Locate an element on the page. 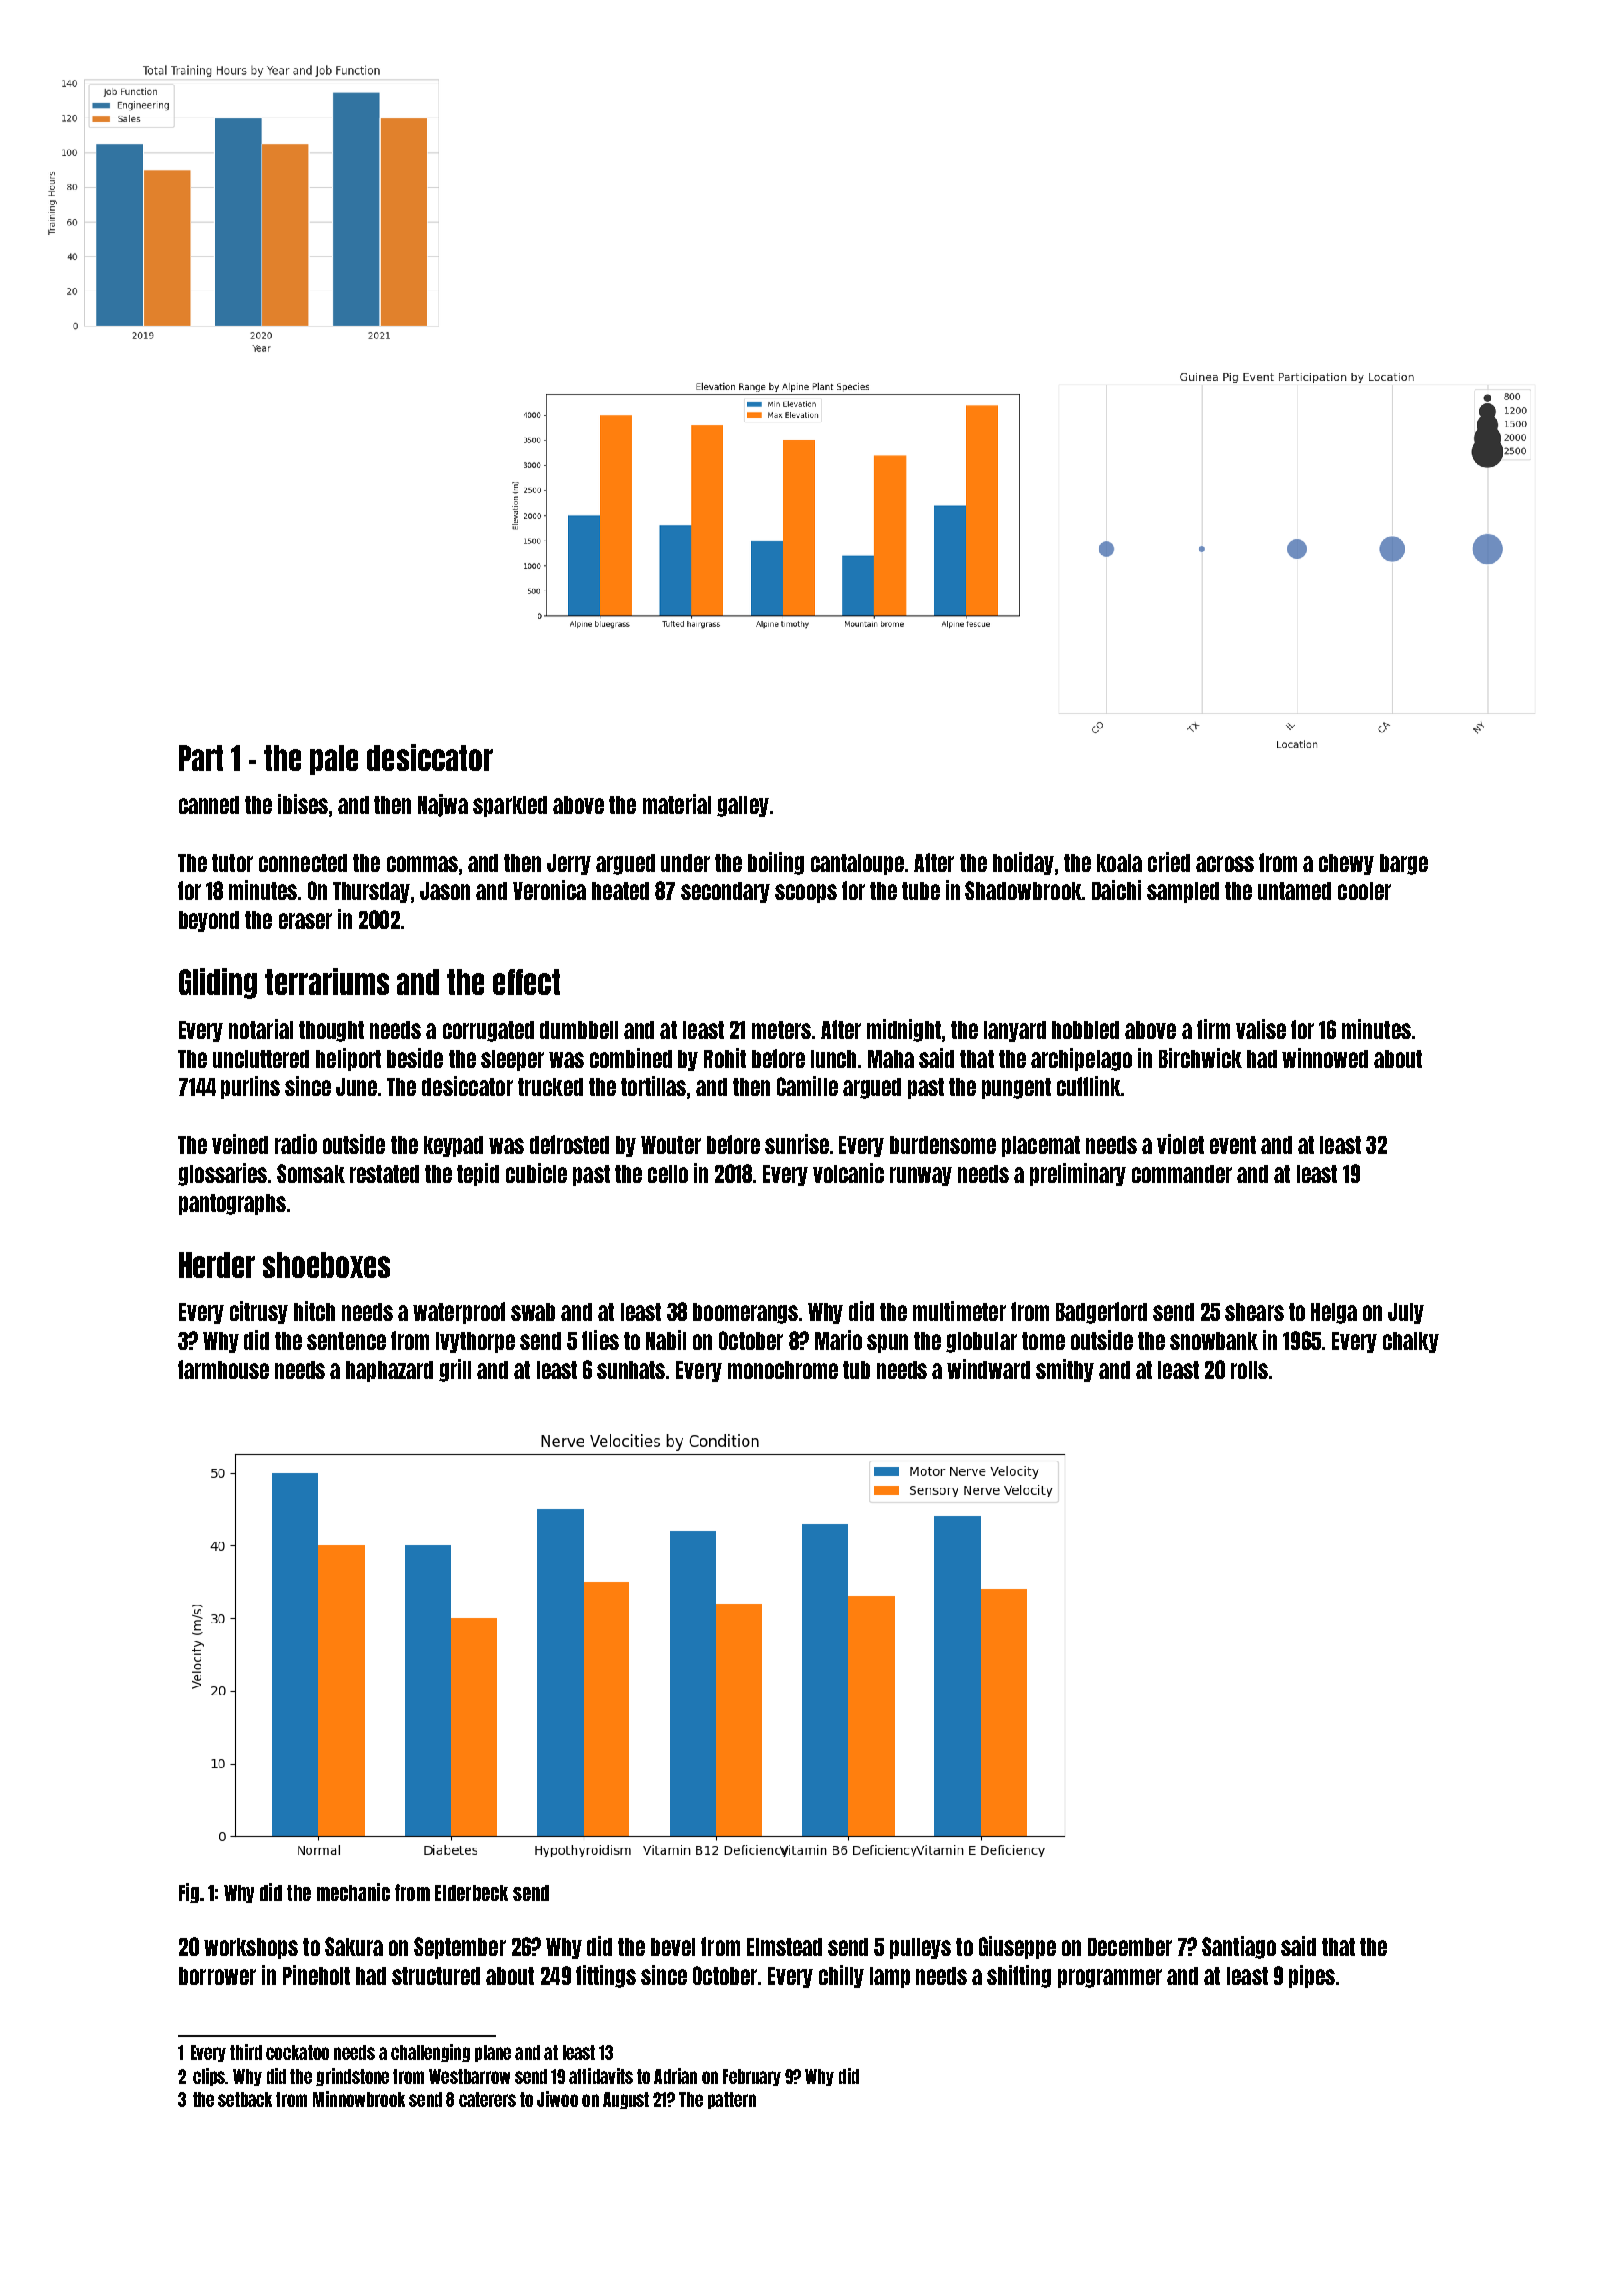  Jiwoo is located at coordinates (557, 2099).
